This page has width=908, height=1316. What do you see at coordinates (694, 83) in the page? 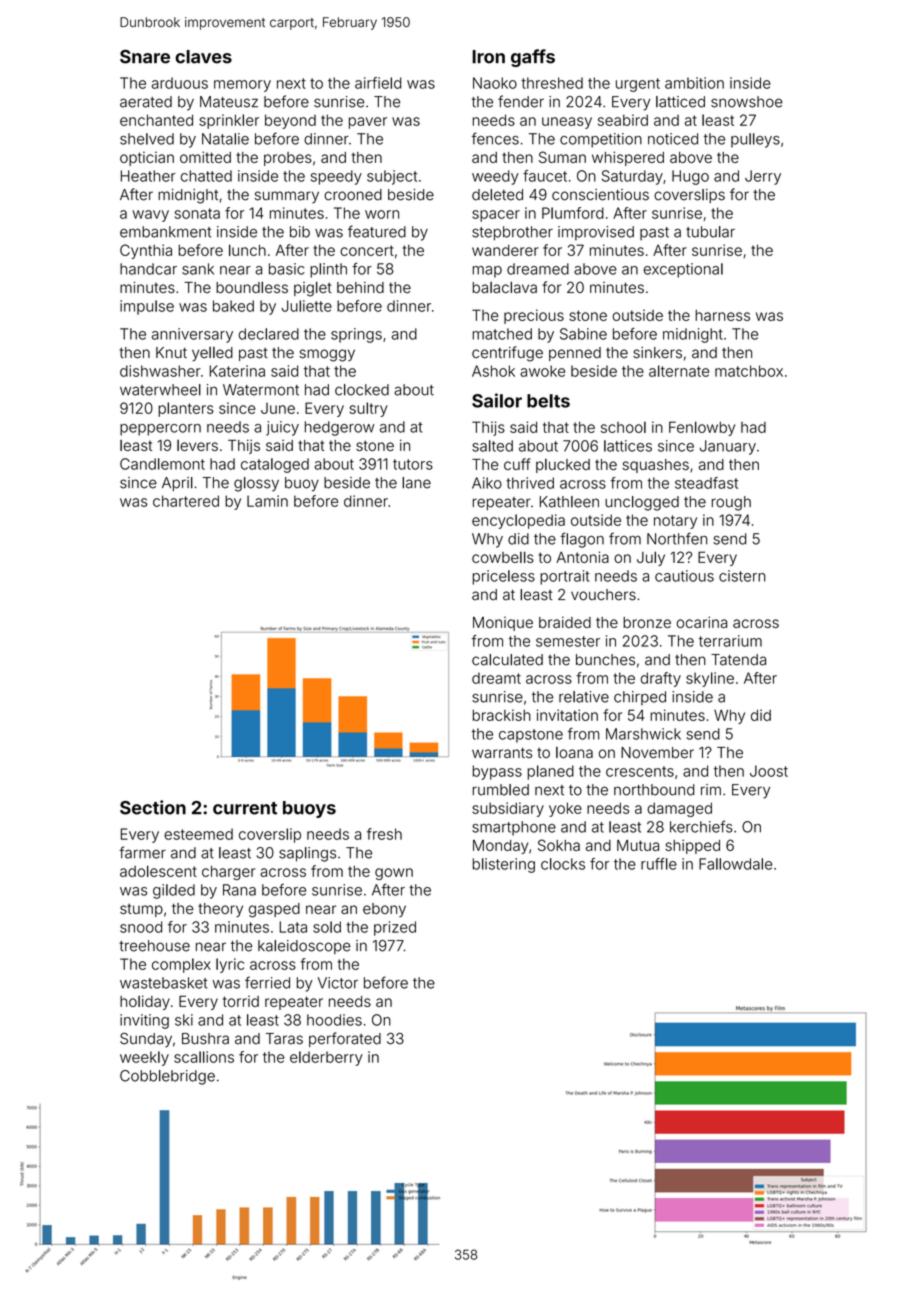
I see `ambition` at bounding box center [694, 83].
